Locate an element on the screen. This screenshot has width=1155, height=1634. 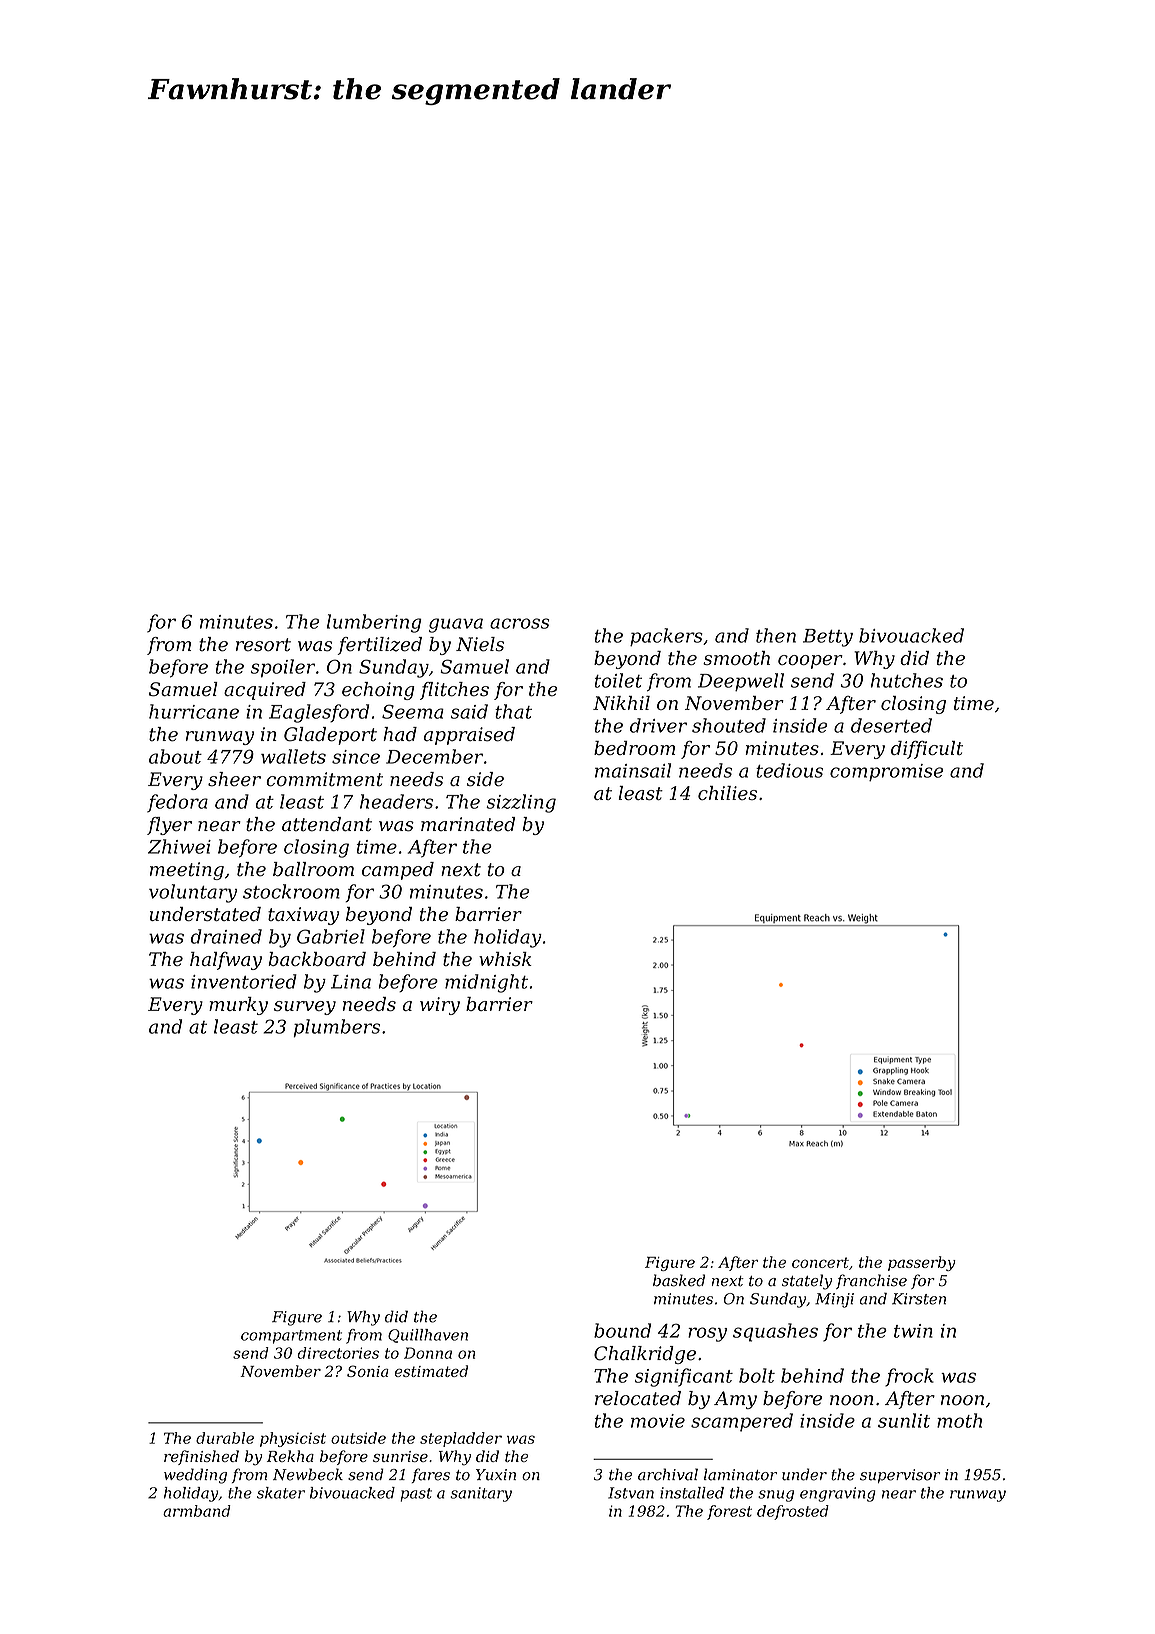
headers is located at coordinates (396, 801).
